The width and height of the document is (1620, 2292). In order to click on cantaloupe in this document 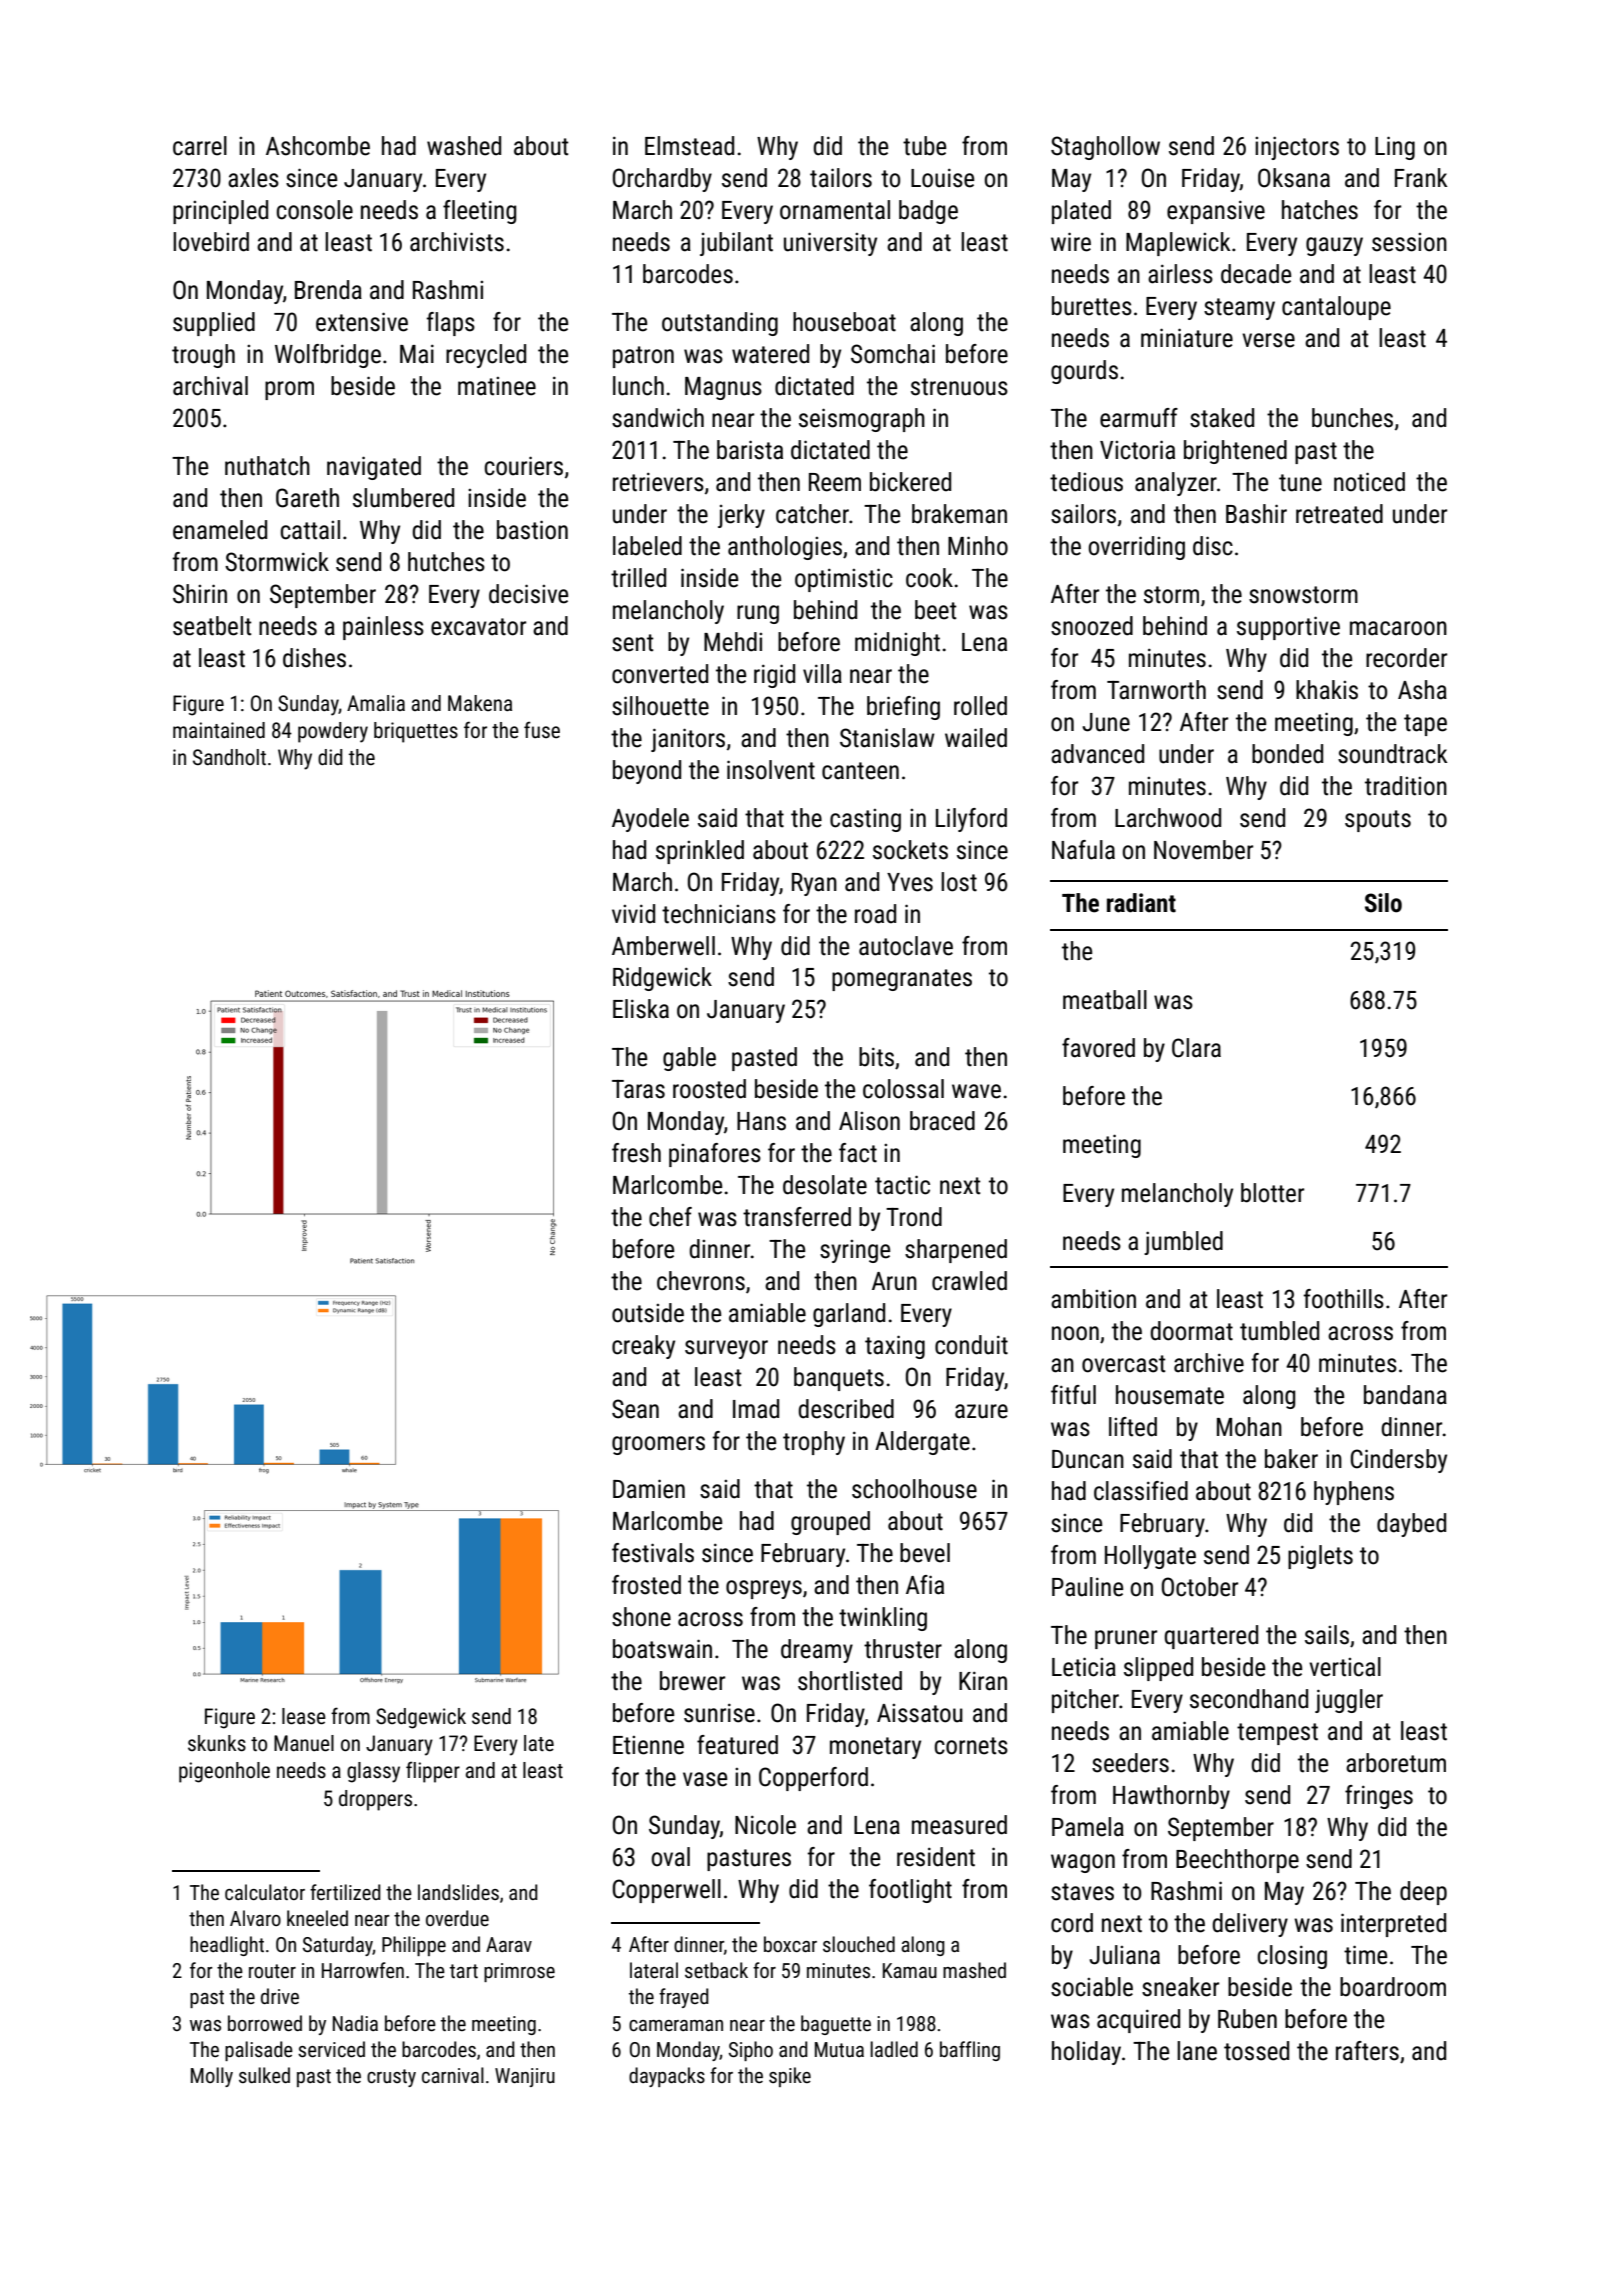, I will do `click(1336, 308)`.
